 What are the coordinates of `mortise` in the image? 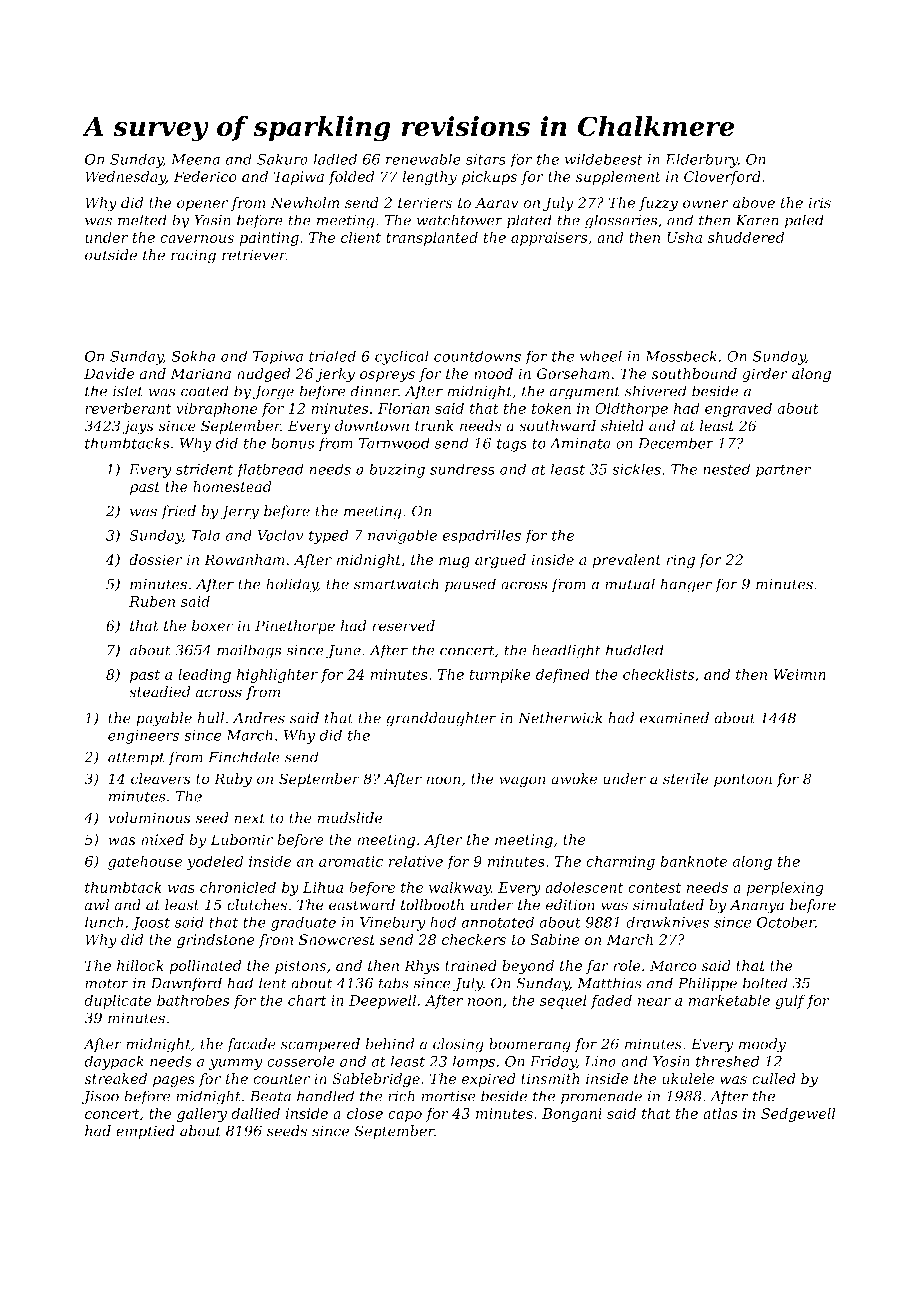 It's located at (449, 1096).
